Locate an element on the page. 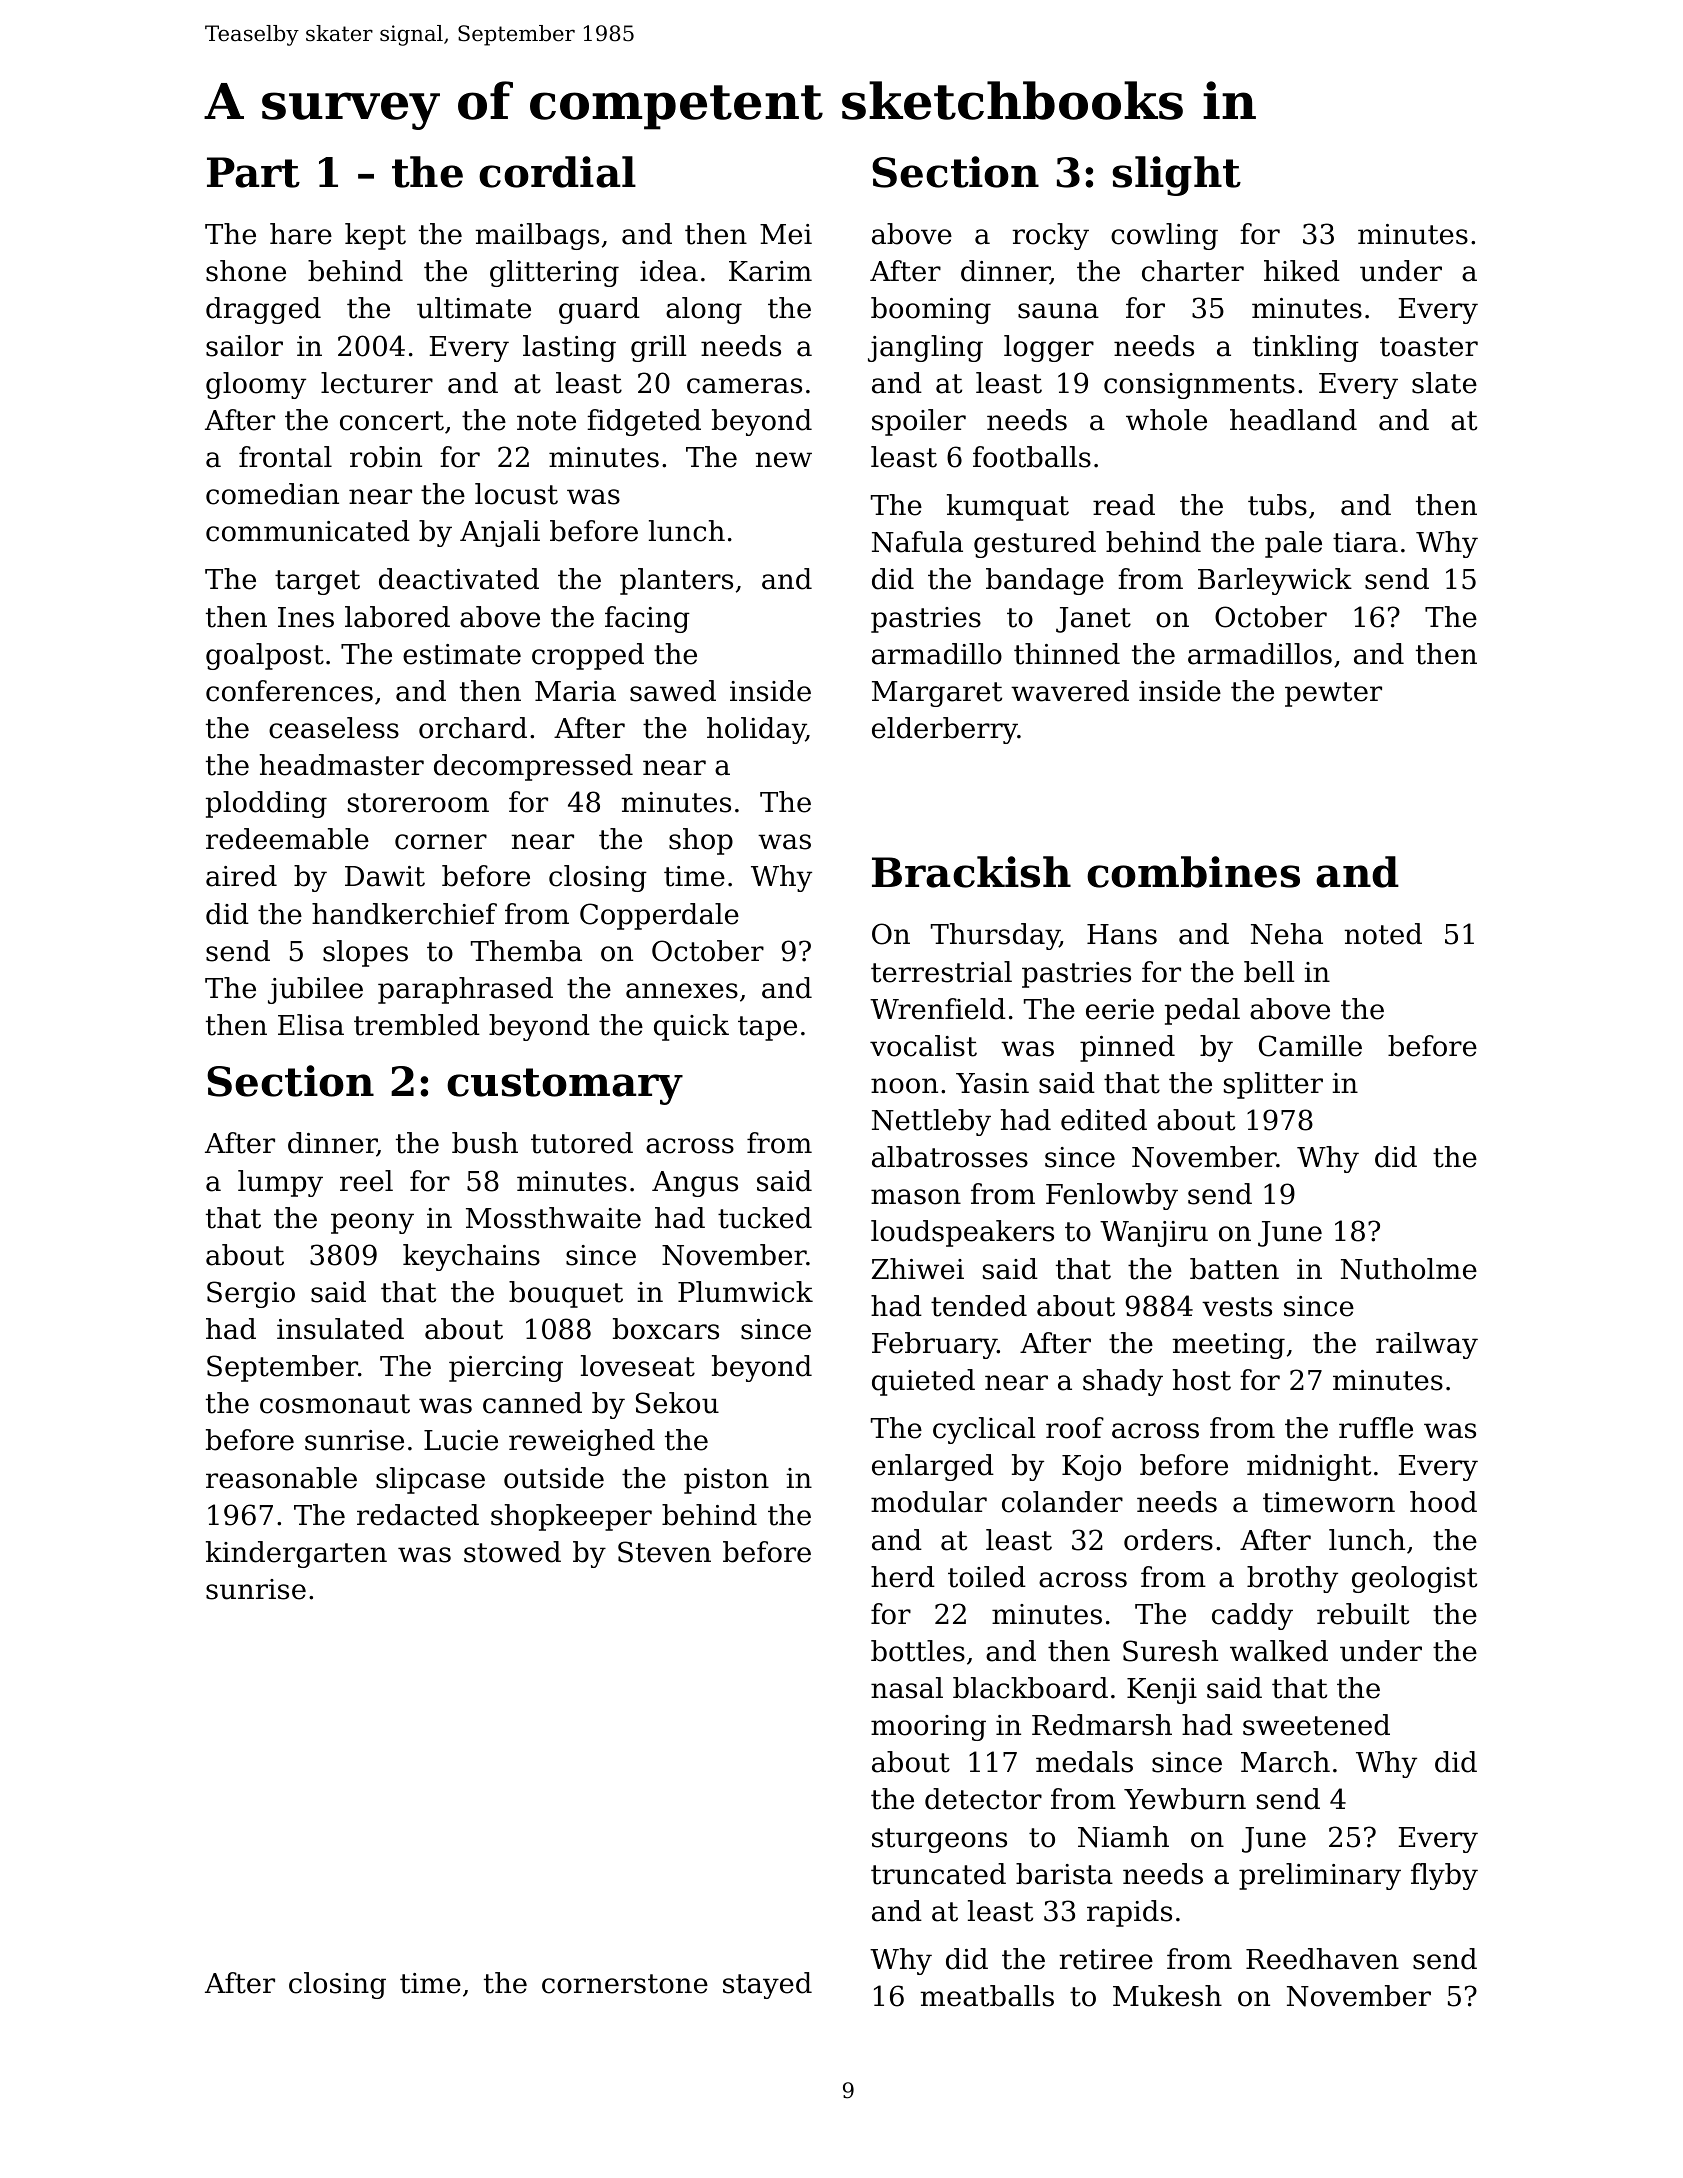 The height and width of the page is (2178, 1683). Dawit is located at coordinates (385, 876).
